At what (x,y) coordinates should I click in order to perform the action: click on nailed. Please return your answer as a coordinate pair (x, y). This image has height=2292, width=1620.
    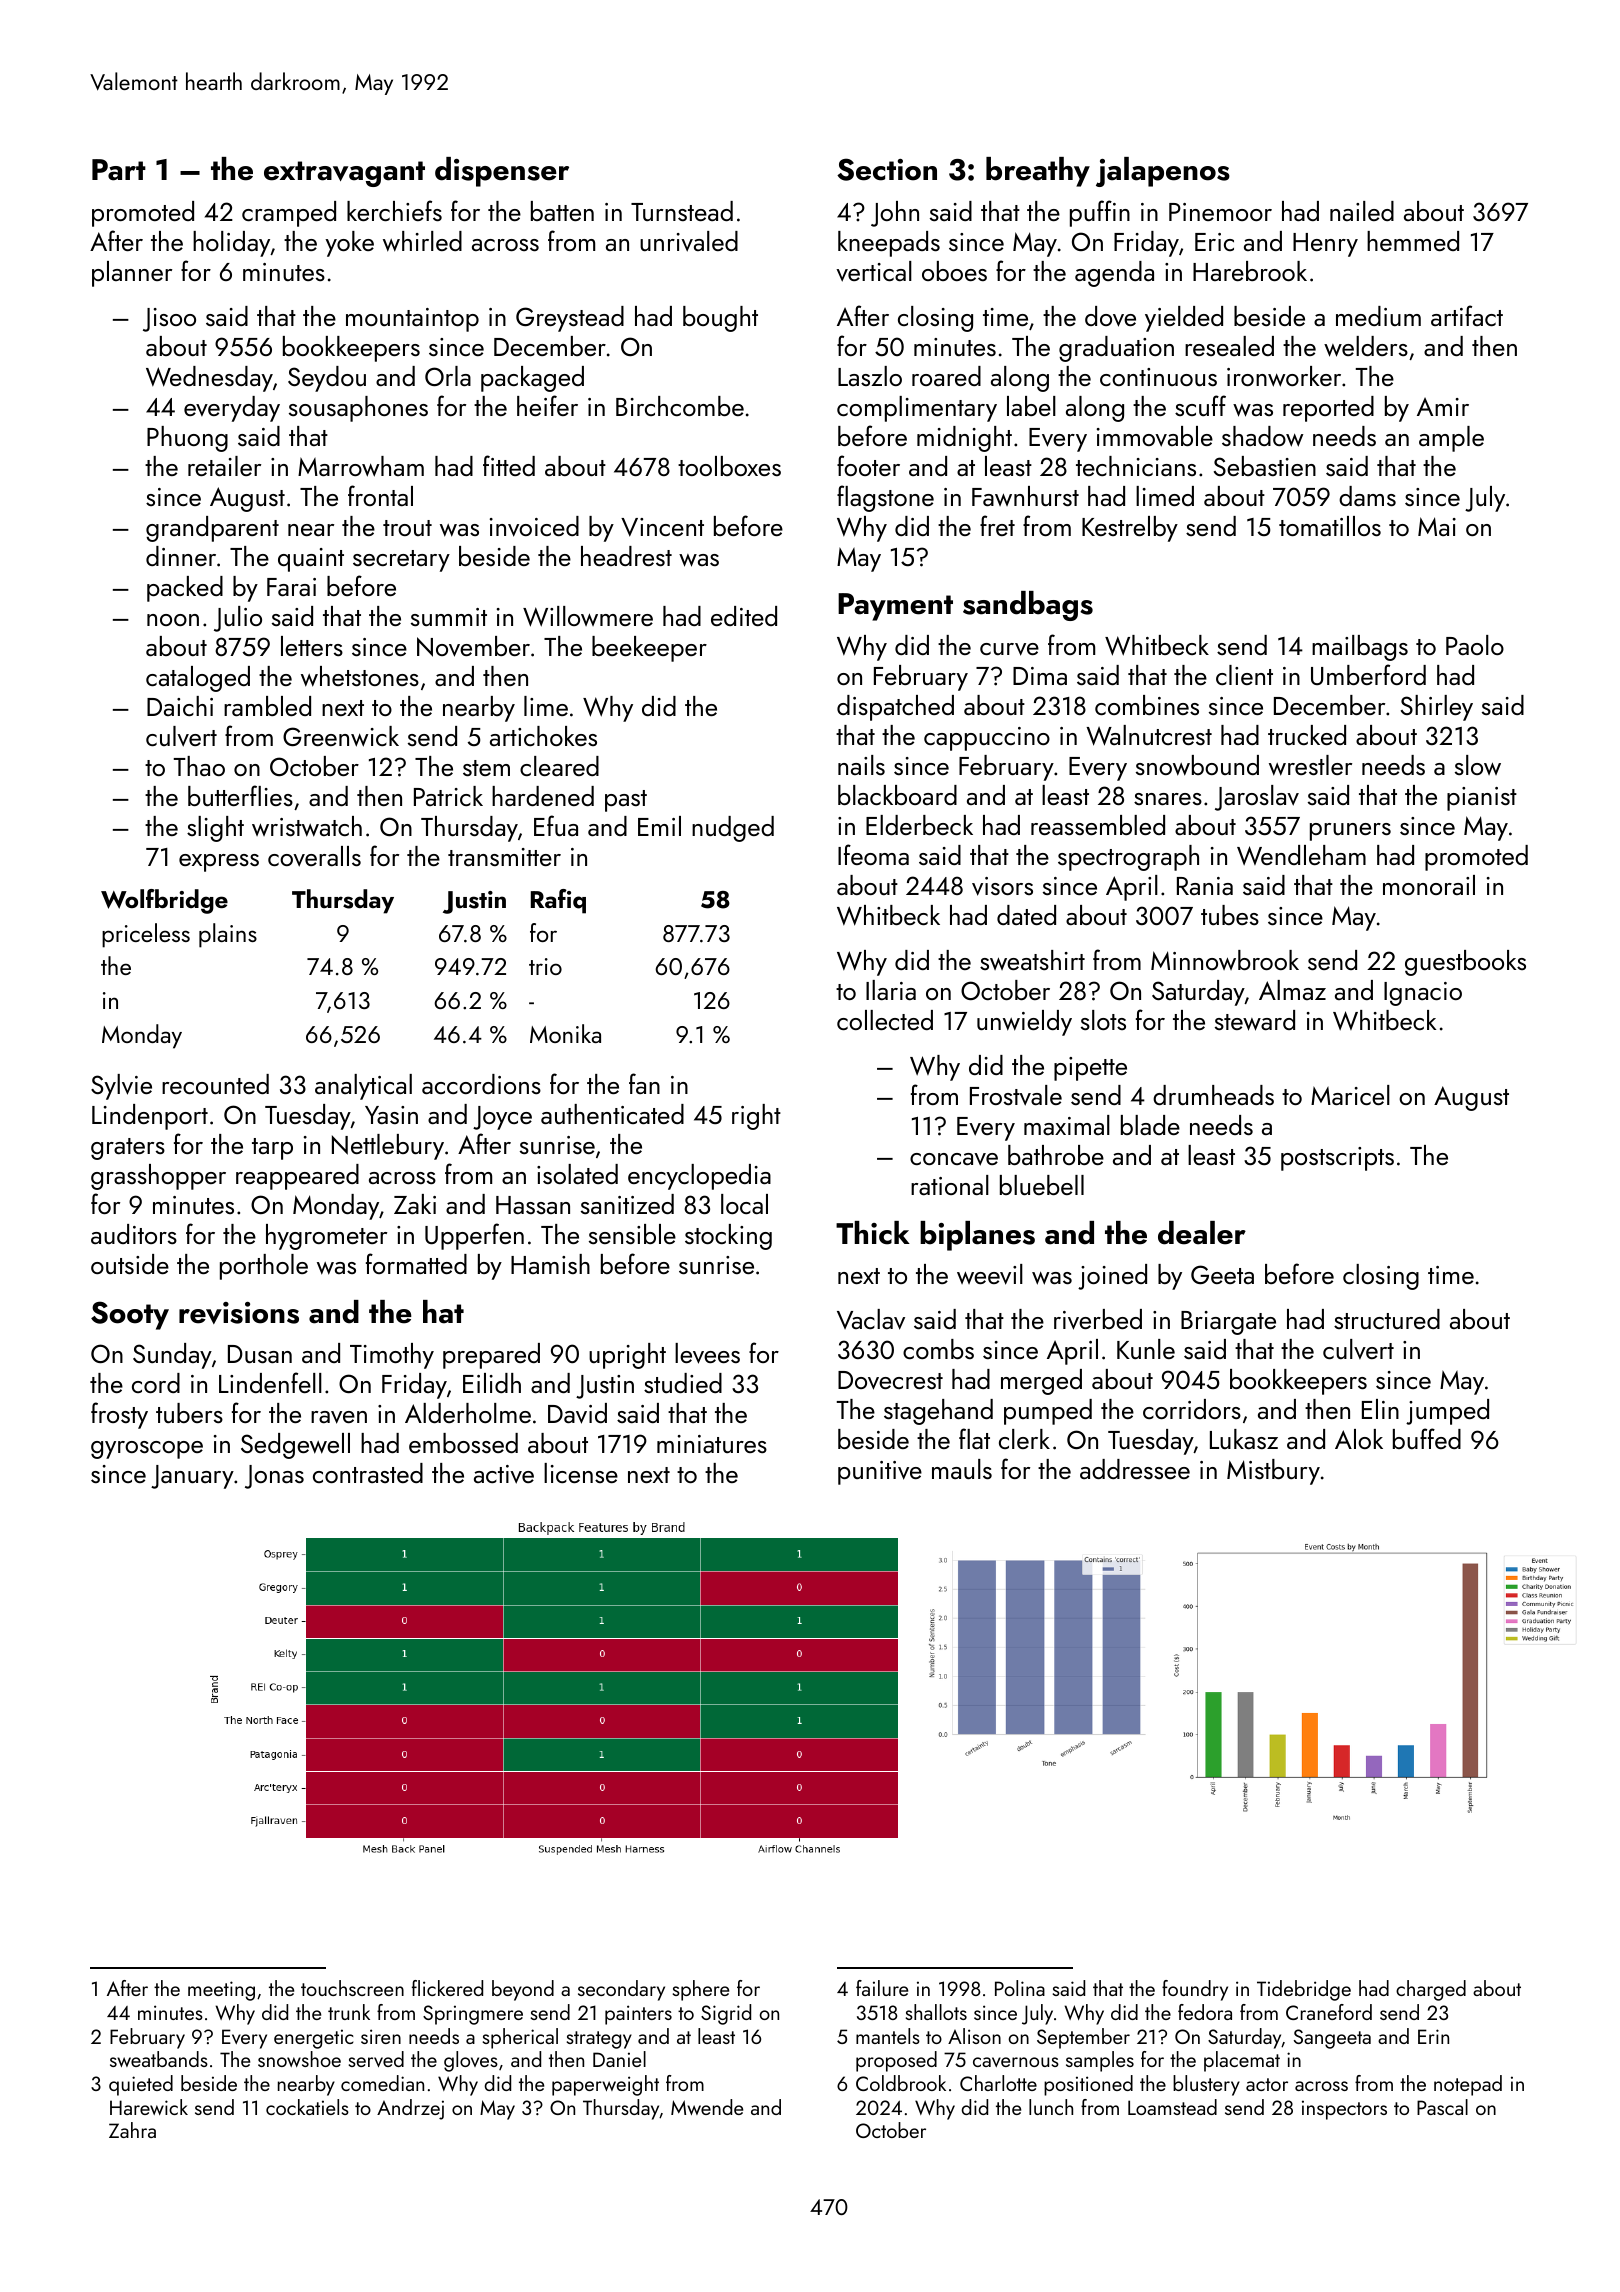
    Looking at the image, I should click on (1362, 211).
